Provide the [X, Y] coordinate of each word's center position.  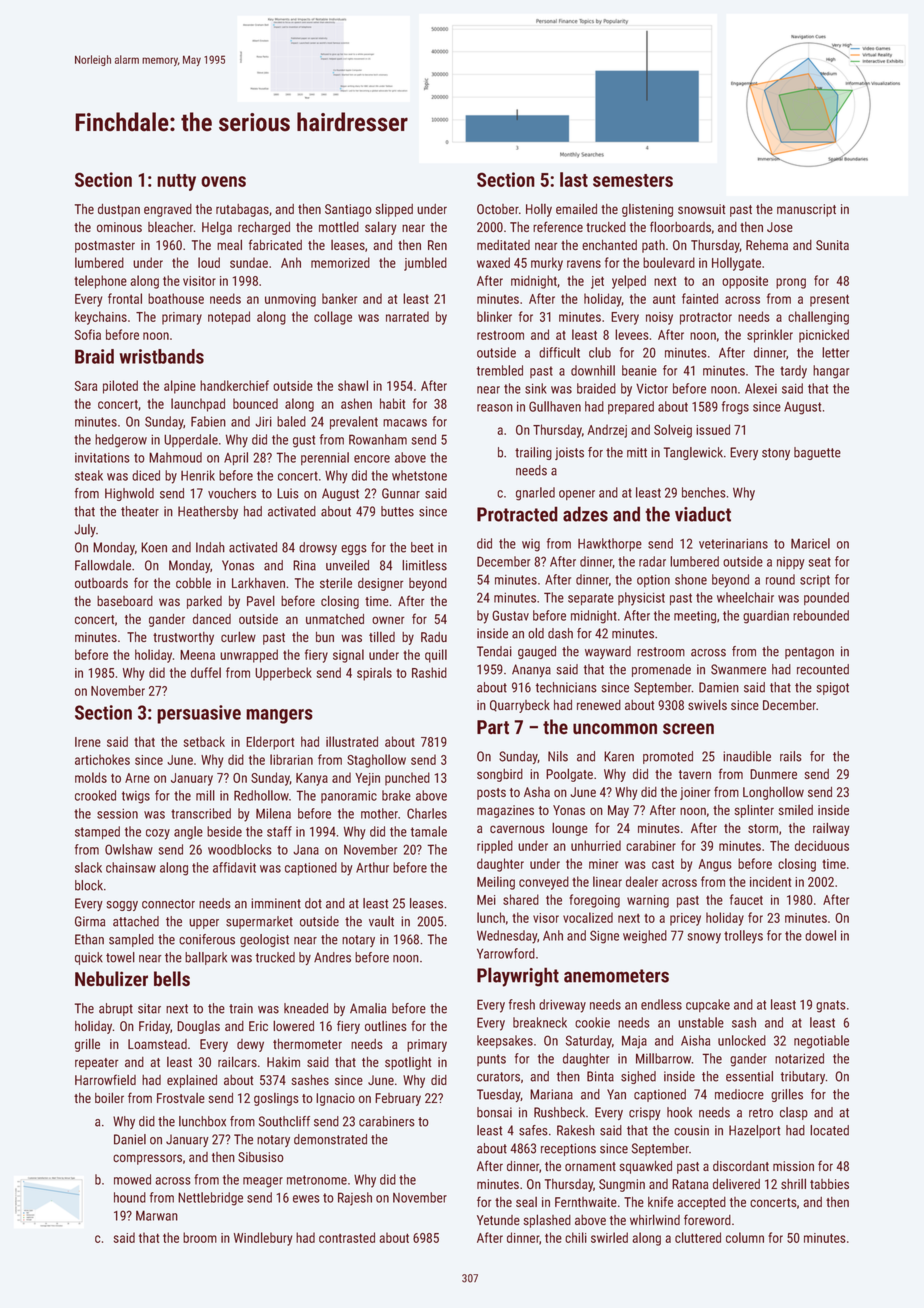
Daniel [130, 1139]
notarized [799, 1058]
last [574, 179]
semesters [633, 180]
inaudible [747, 756]
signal [348, 656]
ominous [119, 227]
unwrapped [249, 656]
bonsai [494, 1112]
